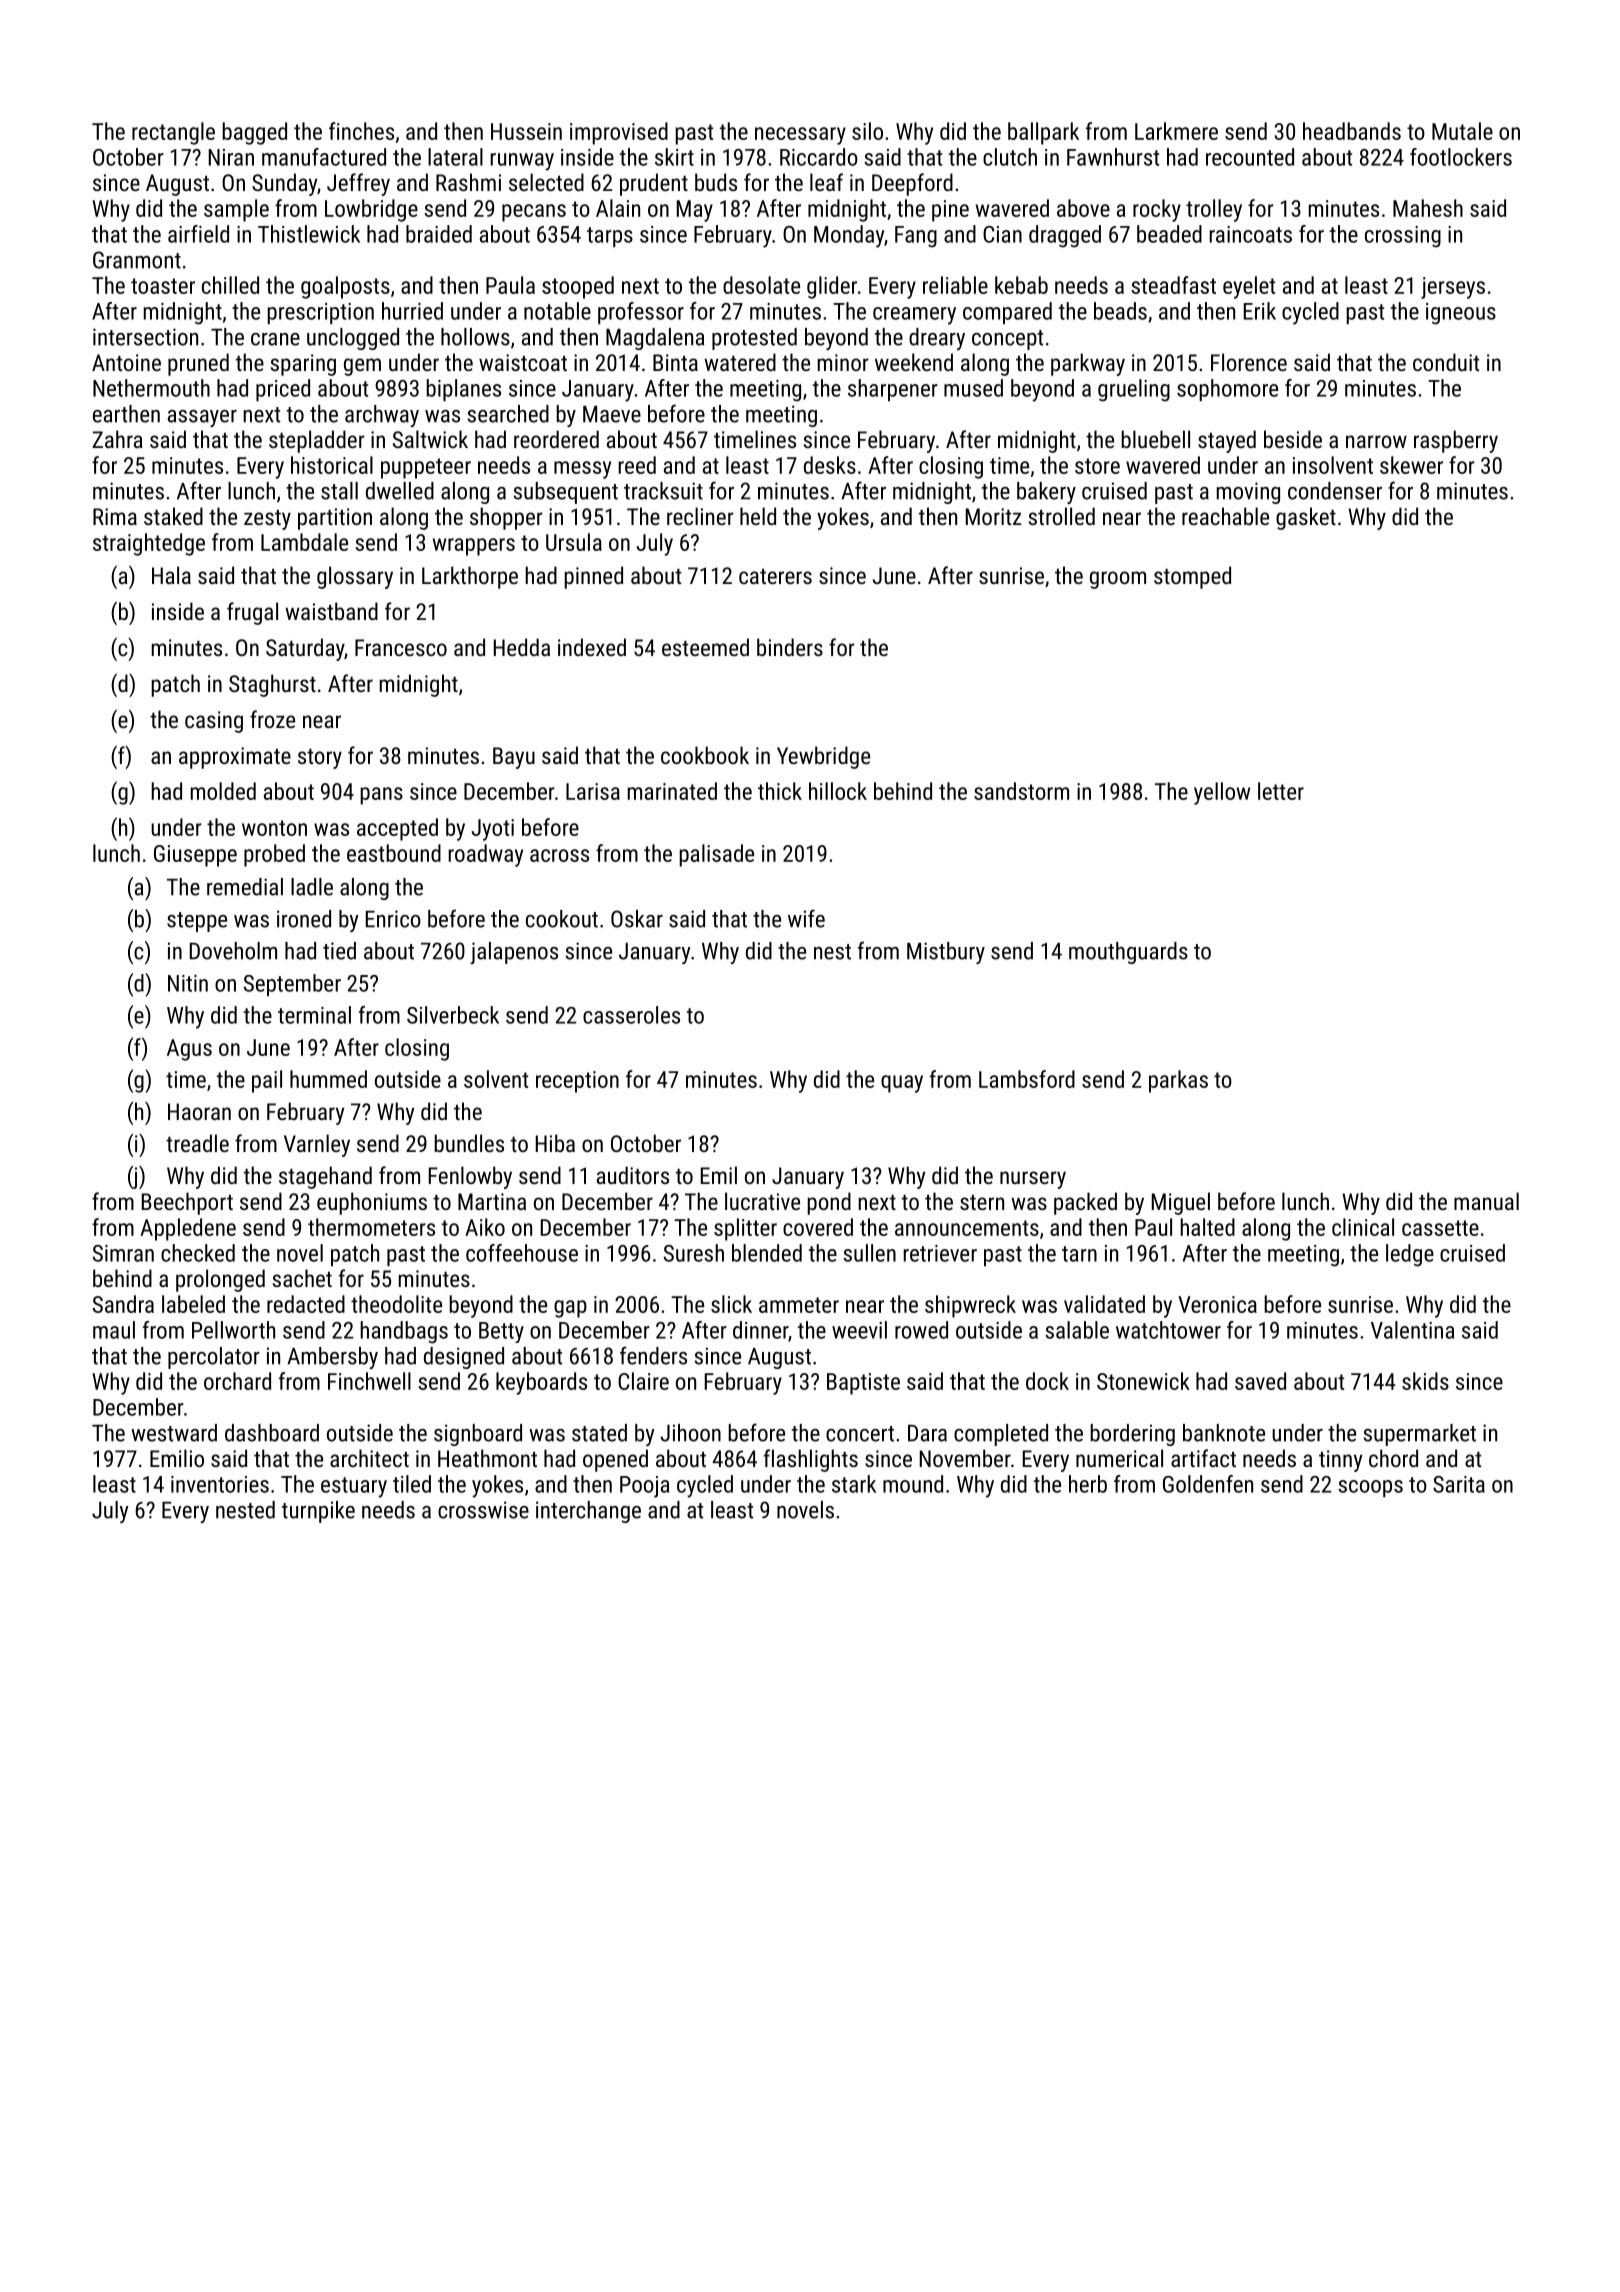 The width and height of the screenshot is (1620, 2292). I want to click on nursery, so click(1033, 1180).
